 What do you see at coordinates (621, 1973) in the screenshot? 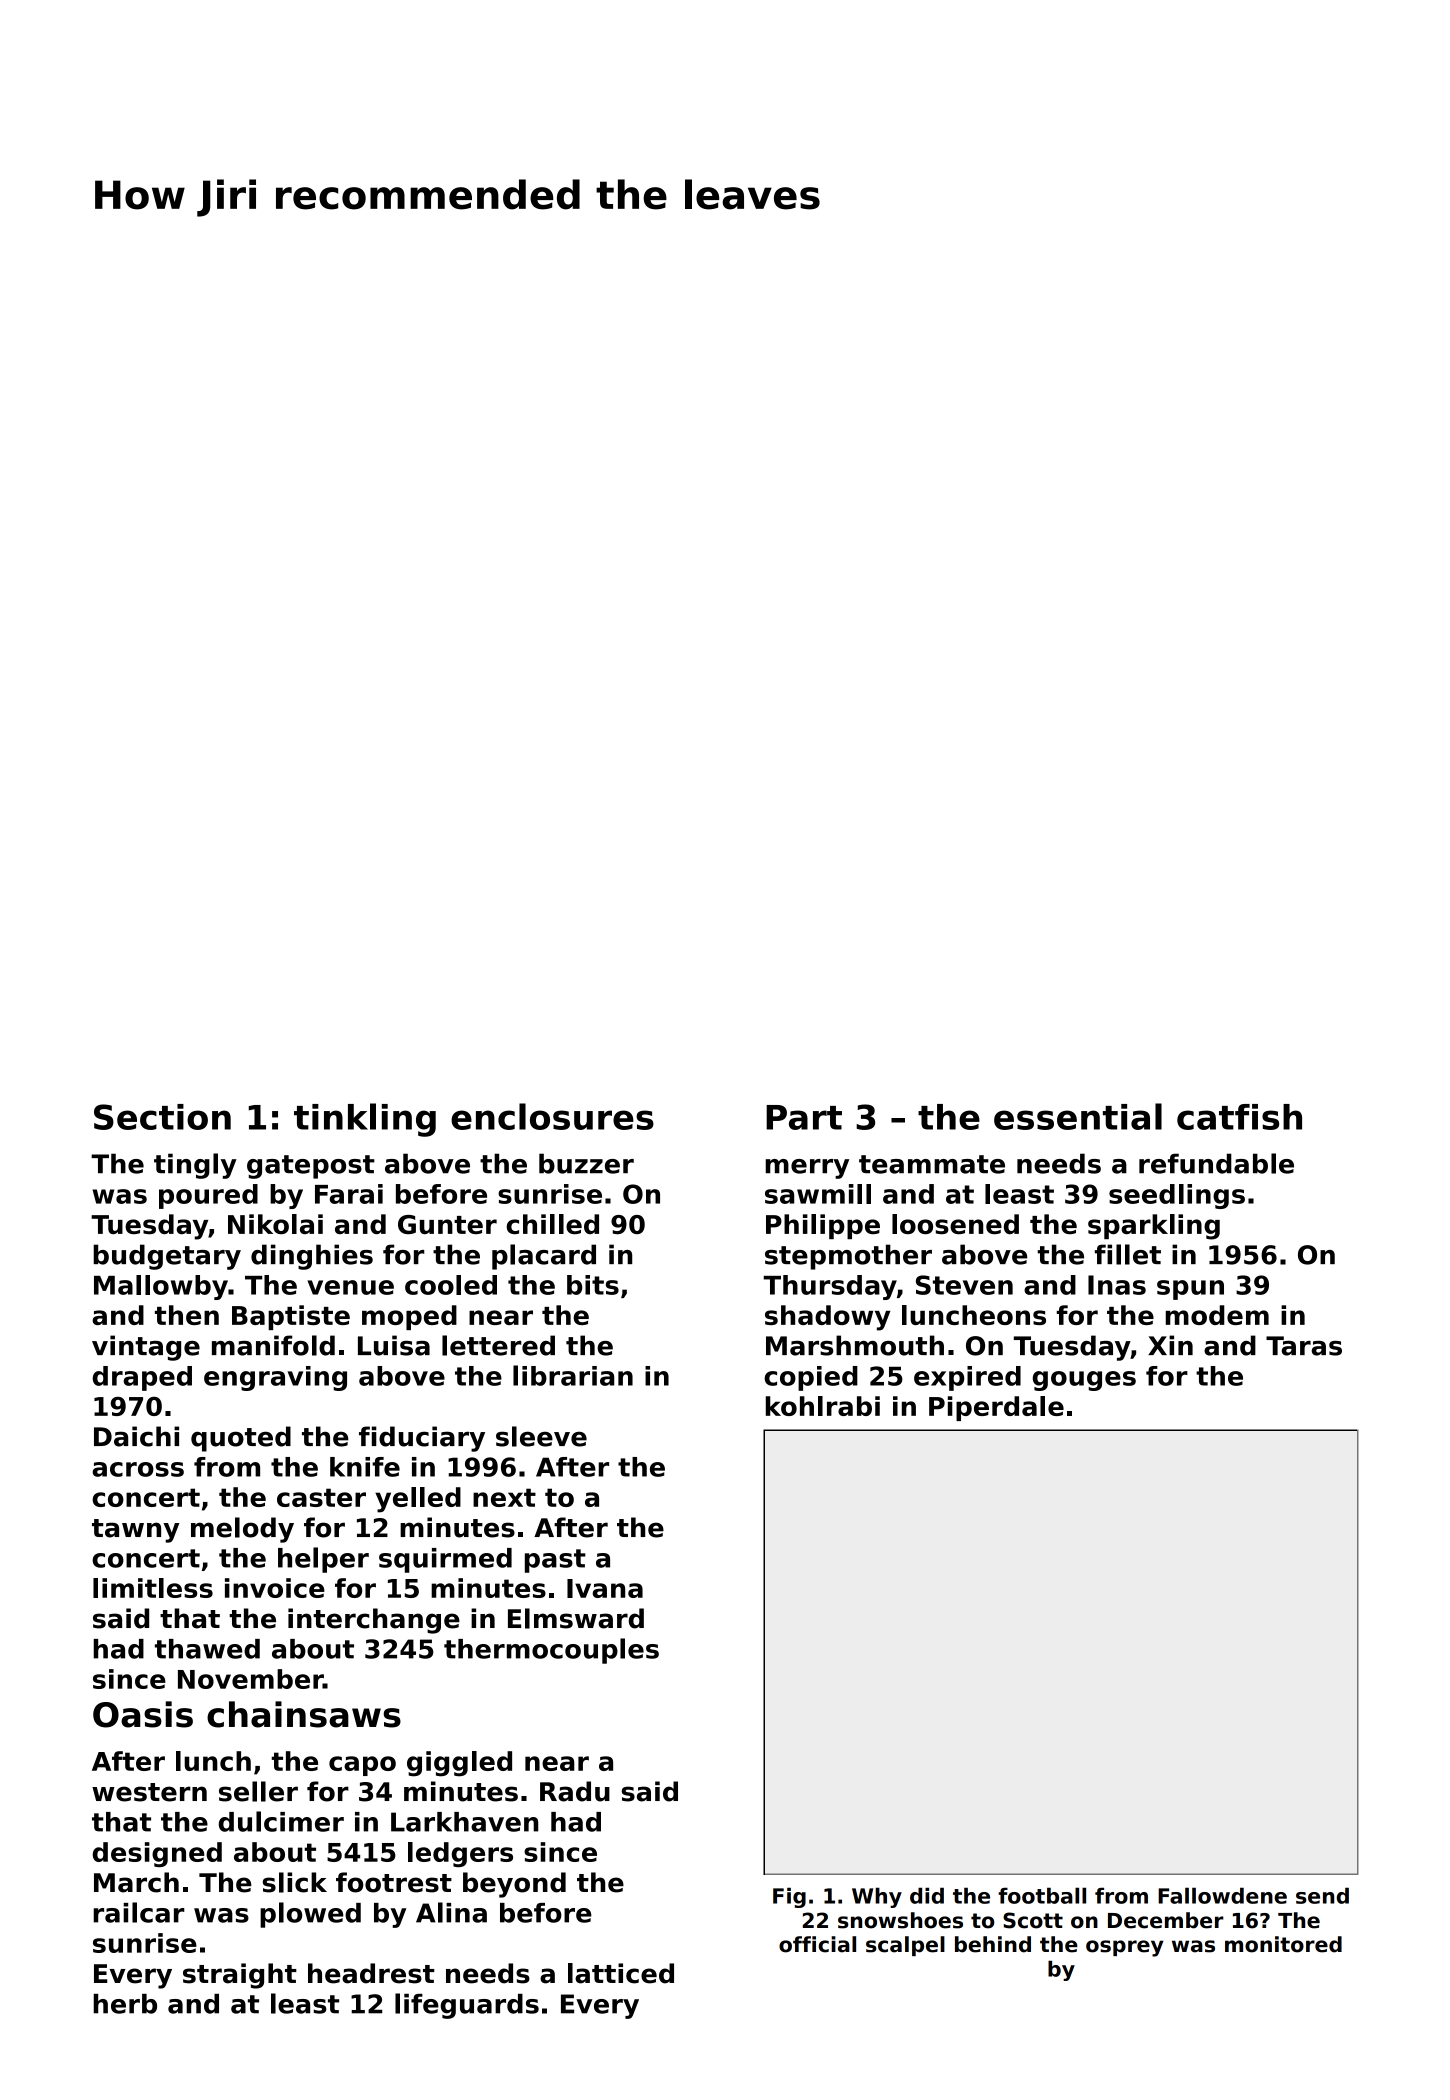
I see `latticed` at bounding box center [621, 1973].
